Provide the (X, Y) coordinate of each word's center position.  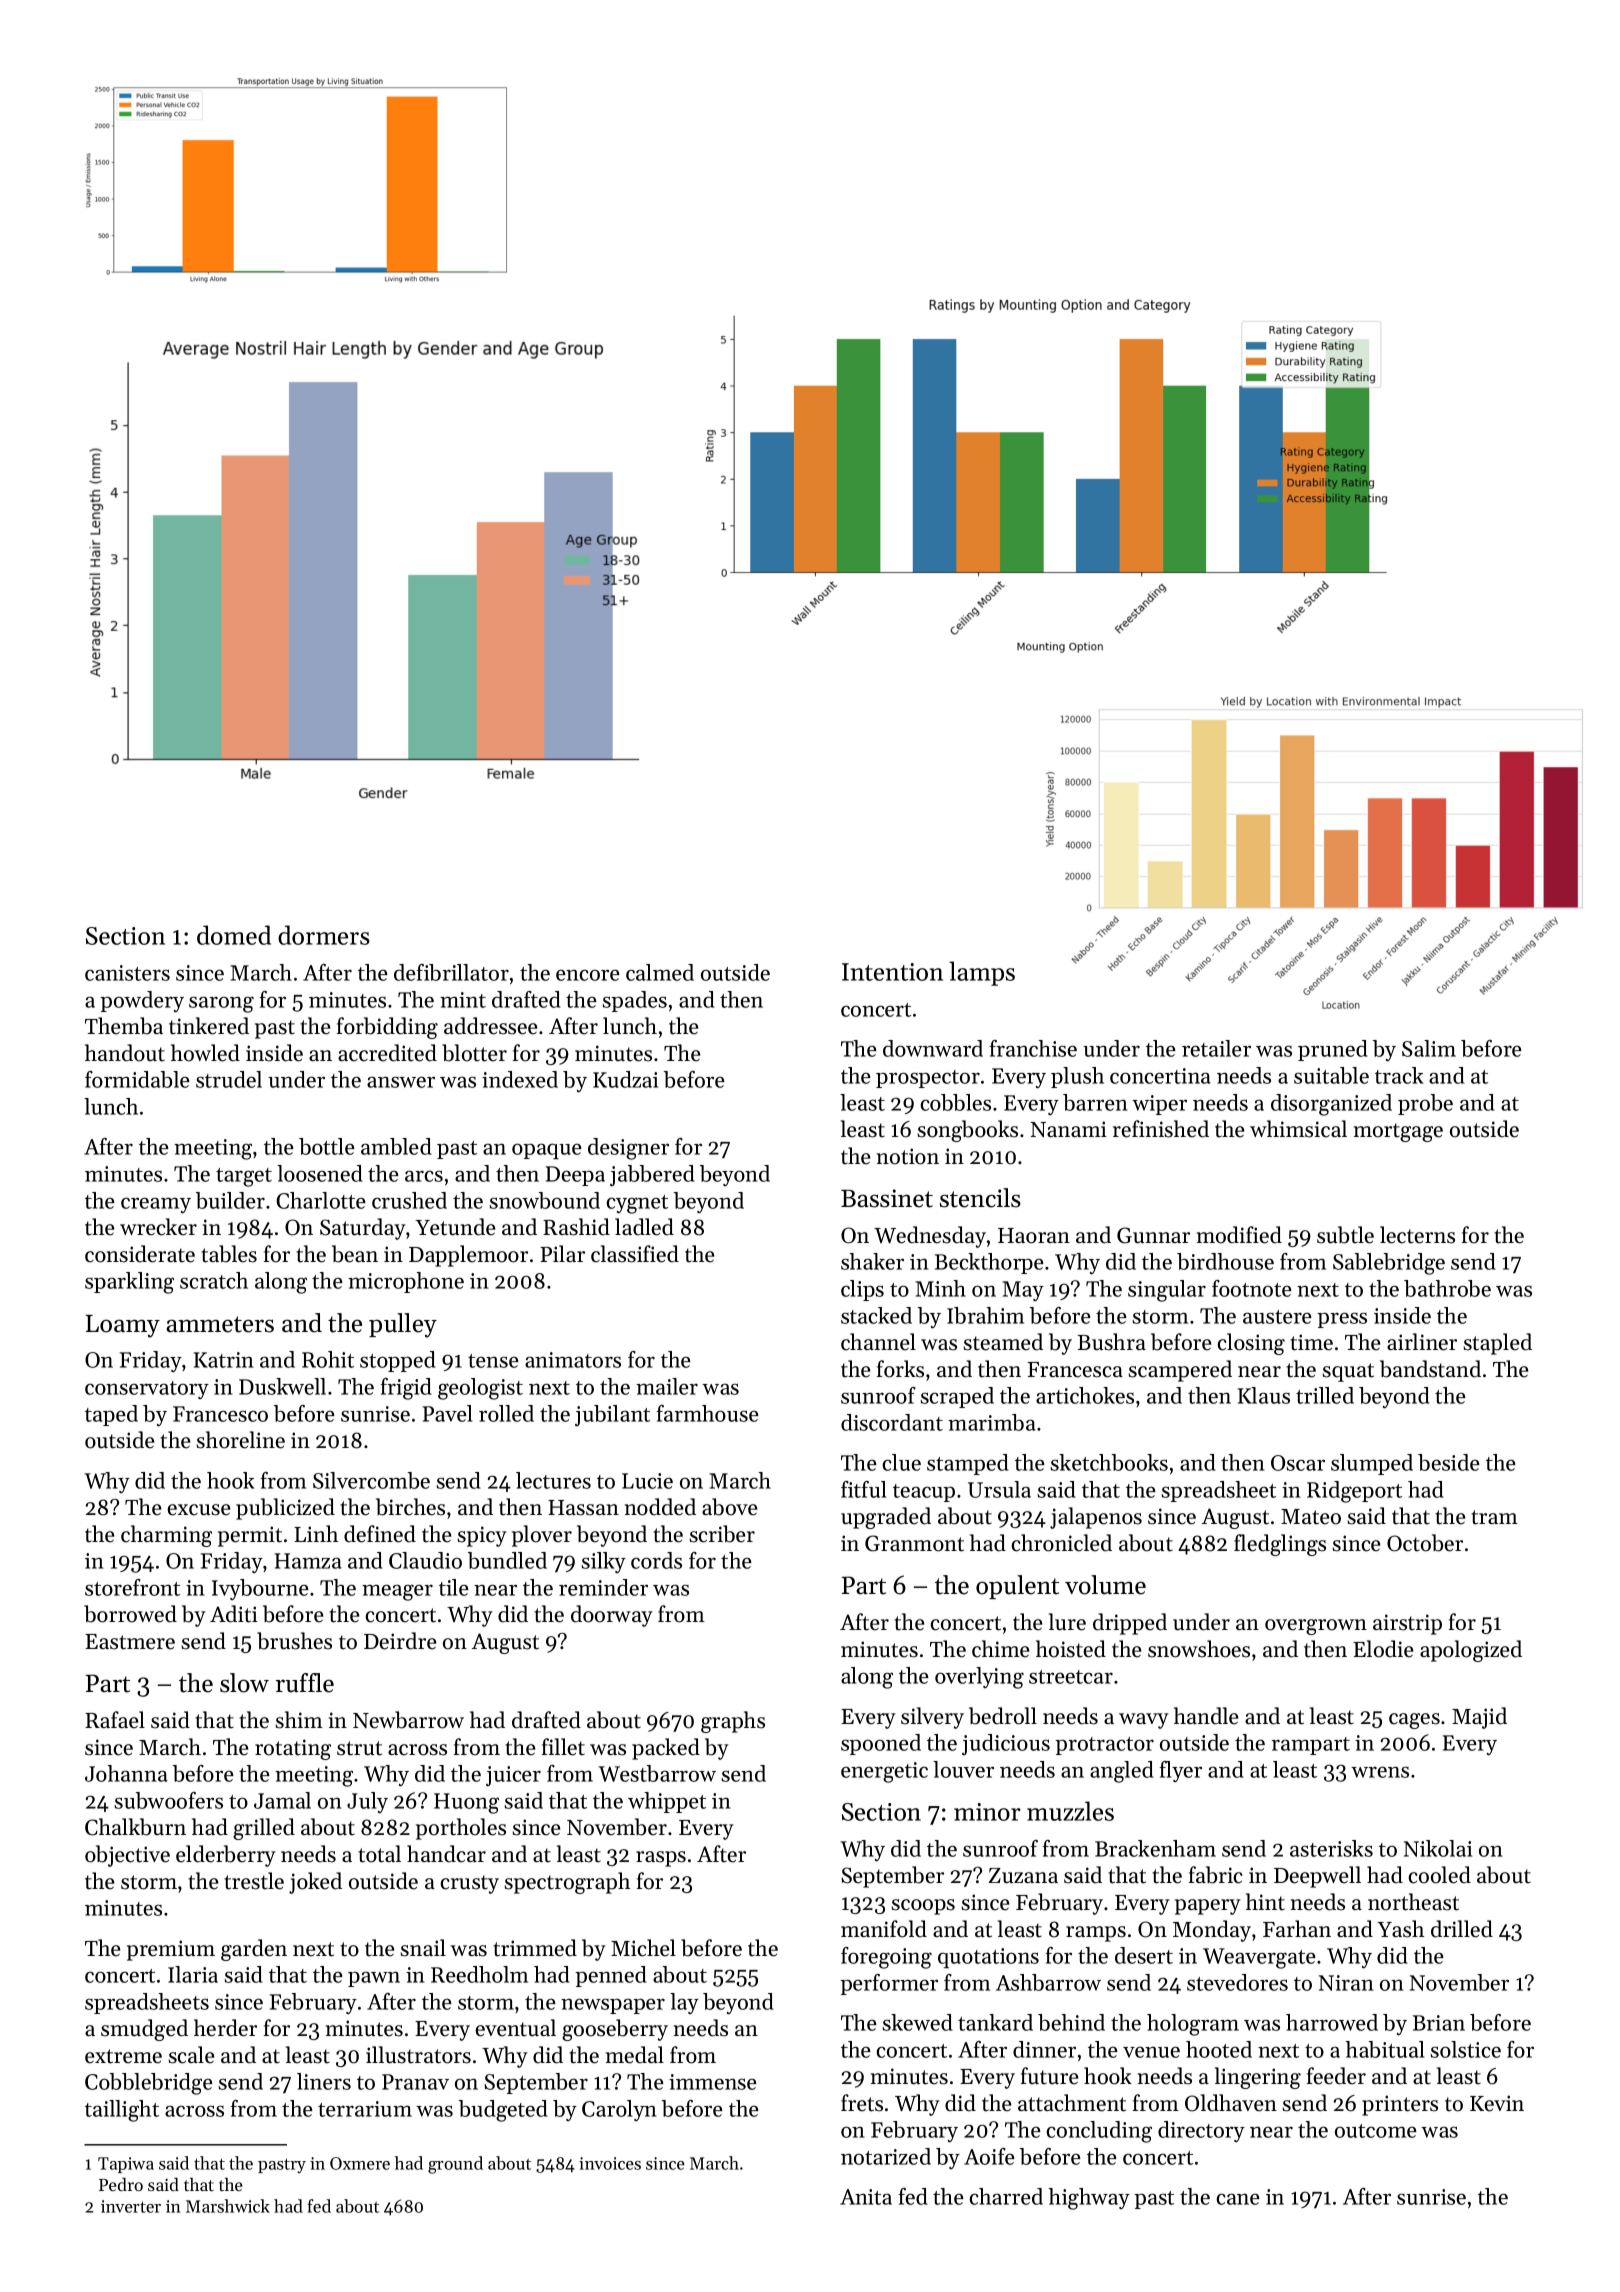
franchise (1033, 1048)
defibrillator (451, 972)
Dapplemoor (468, 1256)
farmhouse (707, 1413)
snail (423, 1948)
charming (166, 1536)
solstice (1465, 2049)
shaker (872, 1261)
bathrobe (1447, 1288)
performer (889, 1984)
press (1342, 1320)
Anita (866, 2197)
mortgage (1398, 1132)
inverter (131, 2206)
